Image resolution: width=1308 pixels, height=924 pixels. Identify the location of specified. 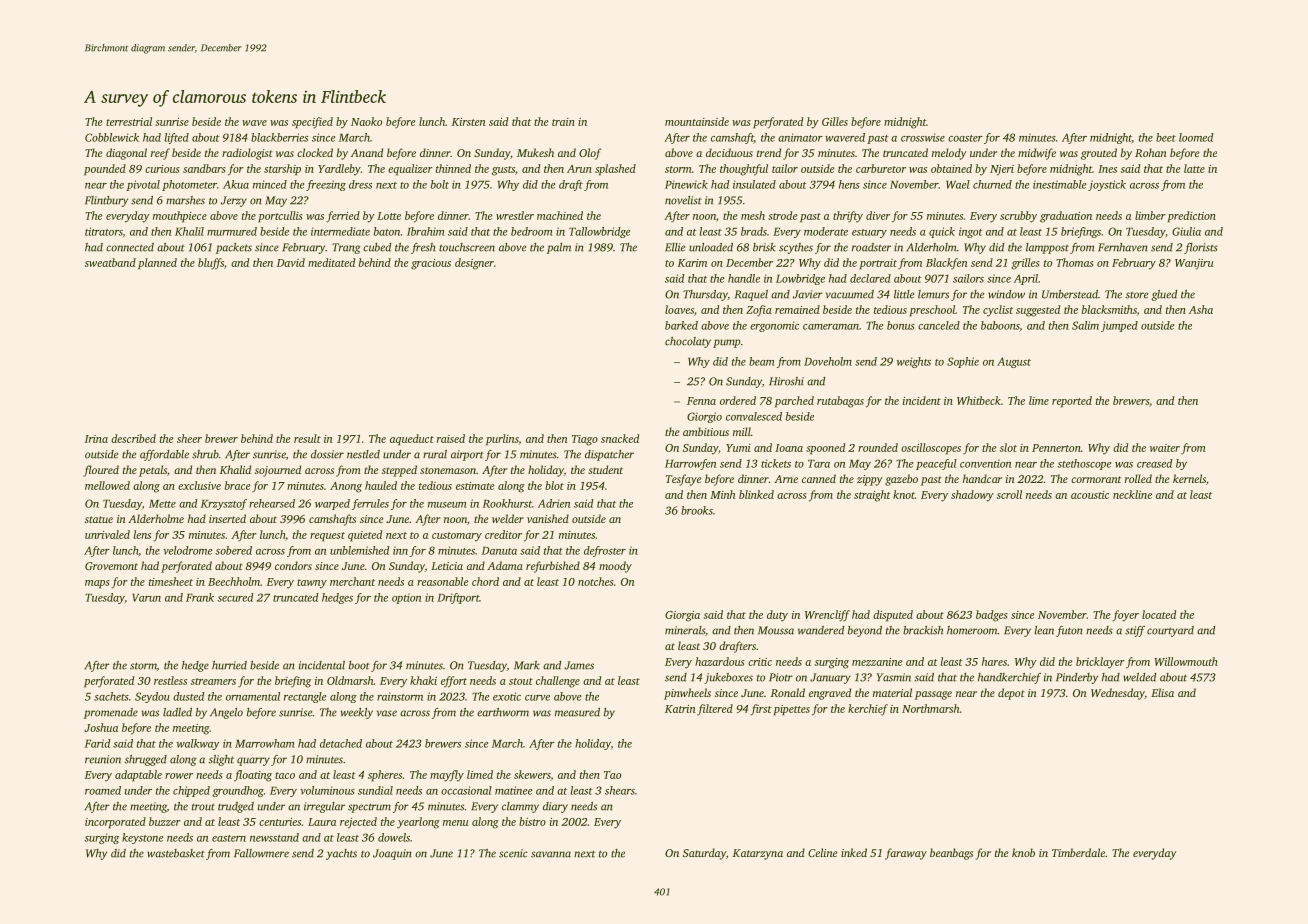
(312, 123).
